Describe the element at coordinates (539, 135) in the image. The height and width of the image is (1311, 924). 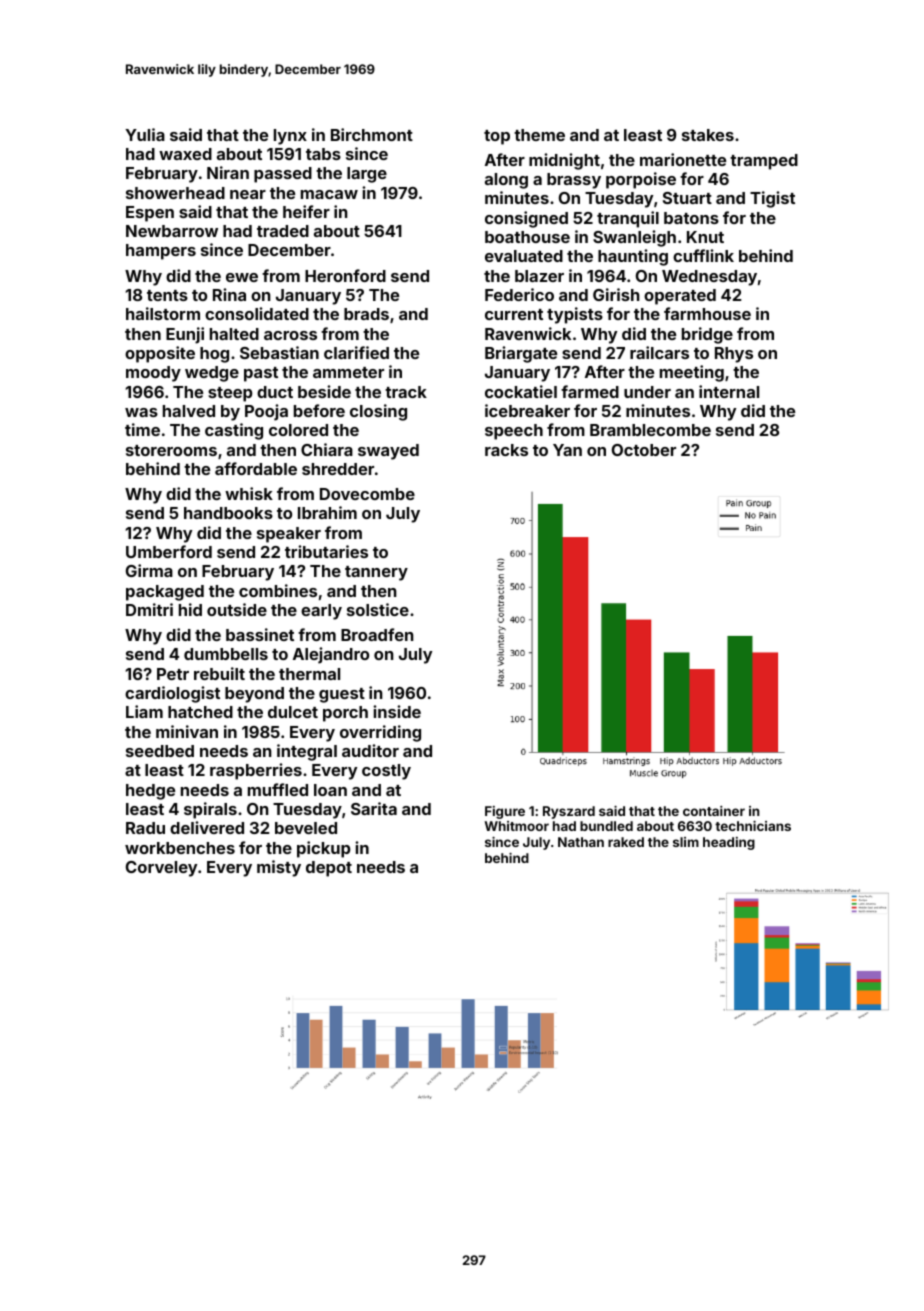
I see `theme` at that location.
